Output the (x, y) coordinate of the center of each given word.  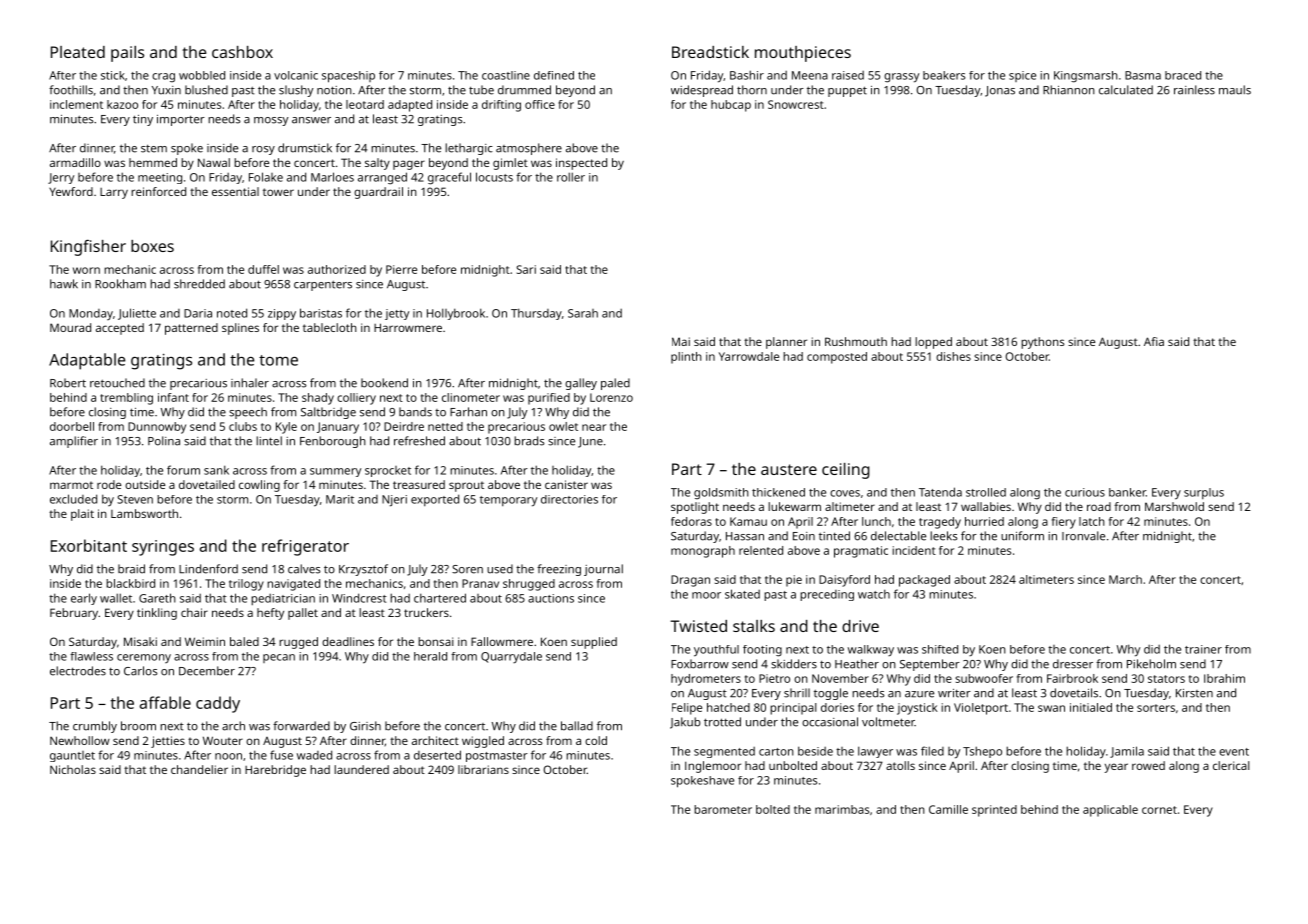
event (1234, 752)
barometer (723, 809)
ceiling (846, 471)
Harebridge (275, 771)
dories (837, 707)
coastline (506, 75)
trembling (126, 399)
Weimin (205, 641)
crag (163, 77)
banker (1127, 492)
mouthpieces (803, 54)
